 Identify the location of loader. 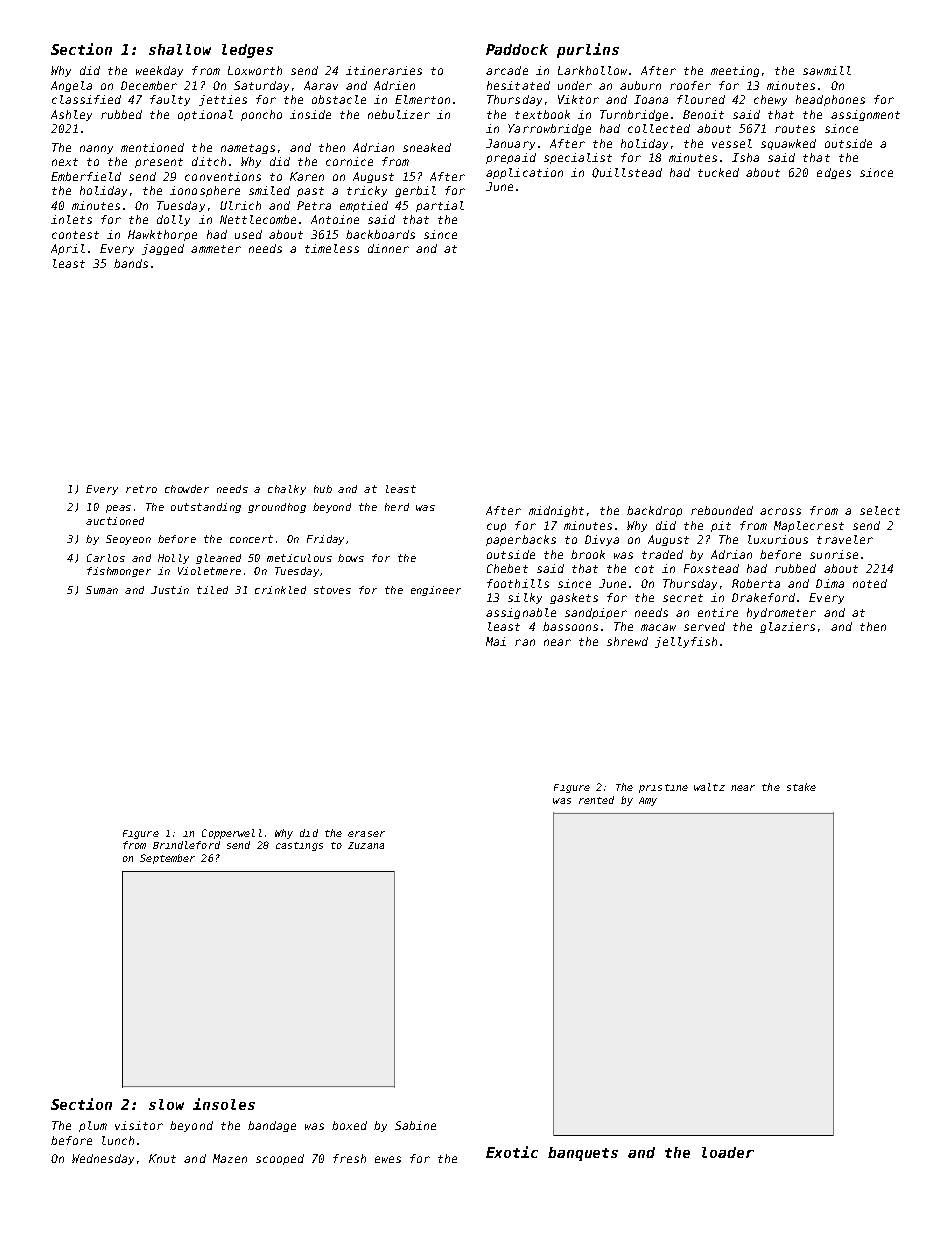
(728, 1152).
